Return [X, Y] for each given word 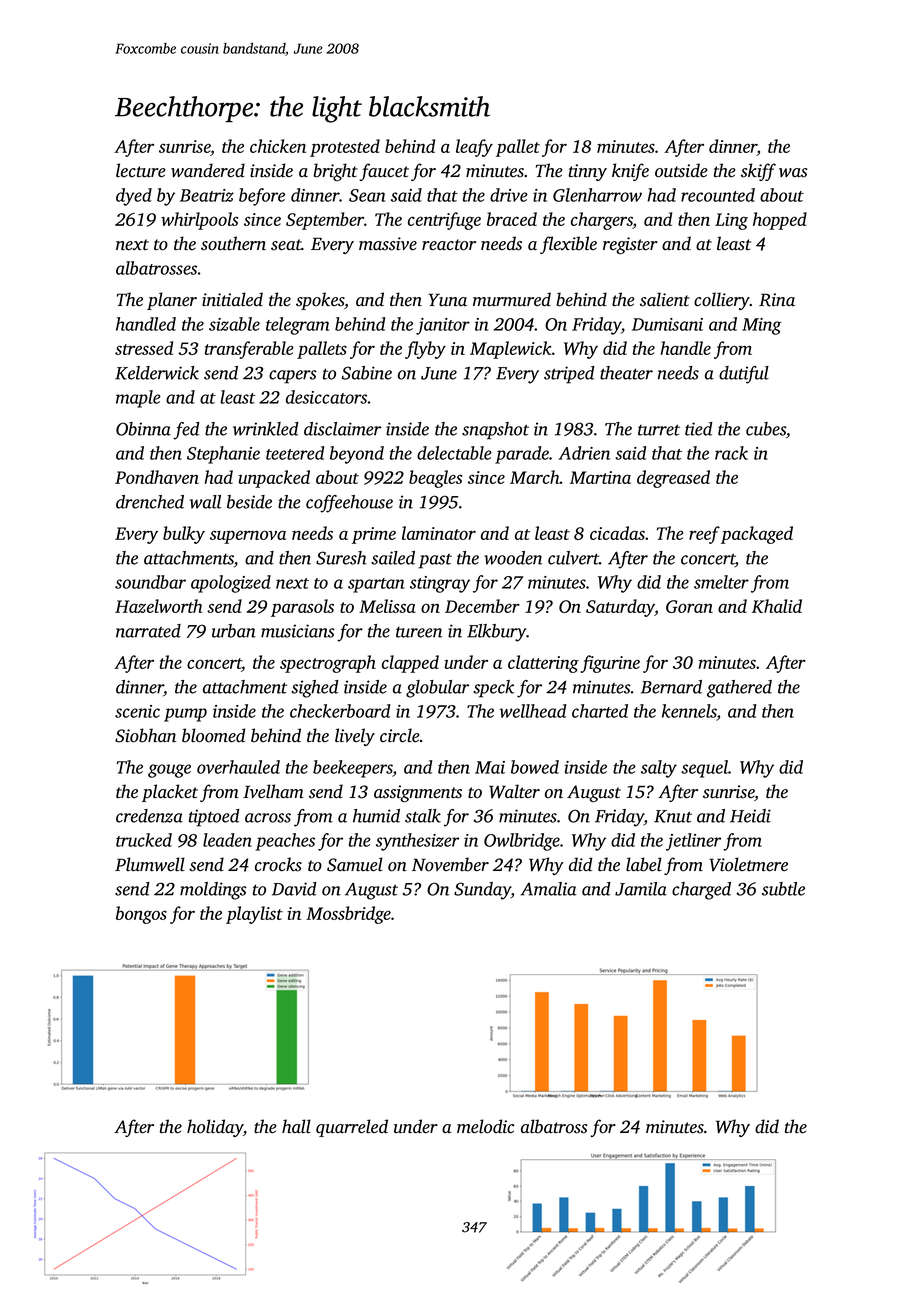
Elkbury [496, 633]
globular [437, 689]
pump [185, 715]
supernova [248, 537]
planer [172, 301]
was [793, 173]
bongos [141, 915]
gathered [739, 689]
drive [509, 195]
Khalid [777, 606]
